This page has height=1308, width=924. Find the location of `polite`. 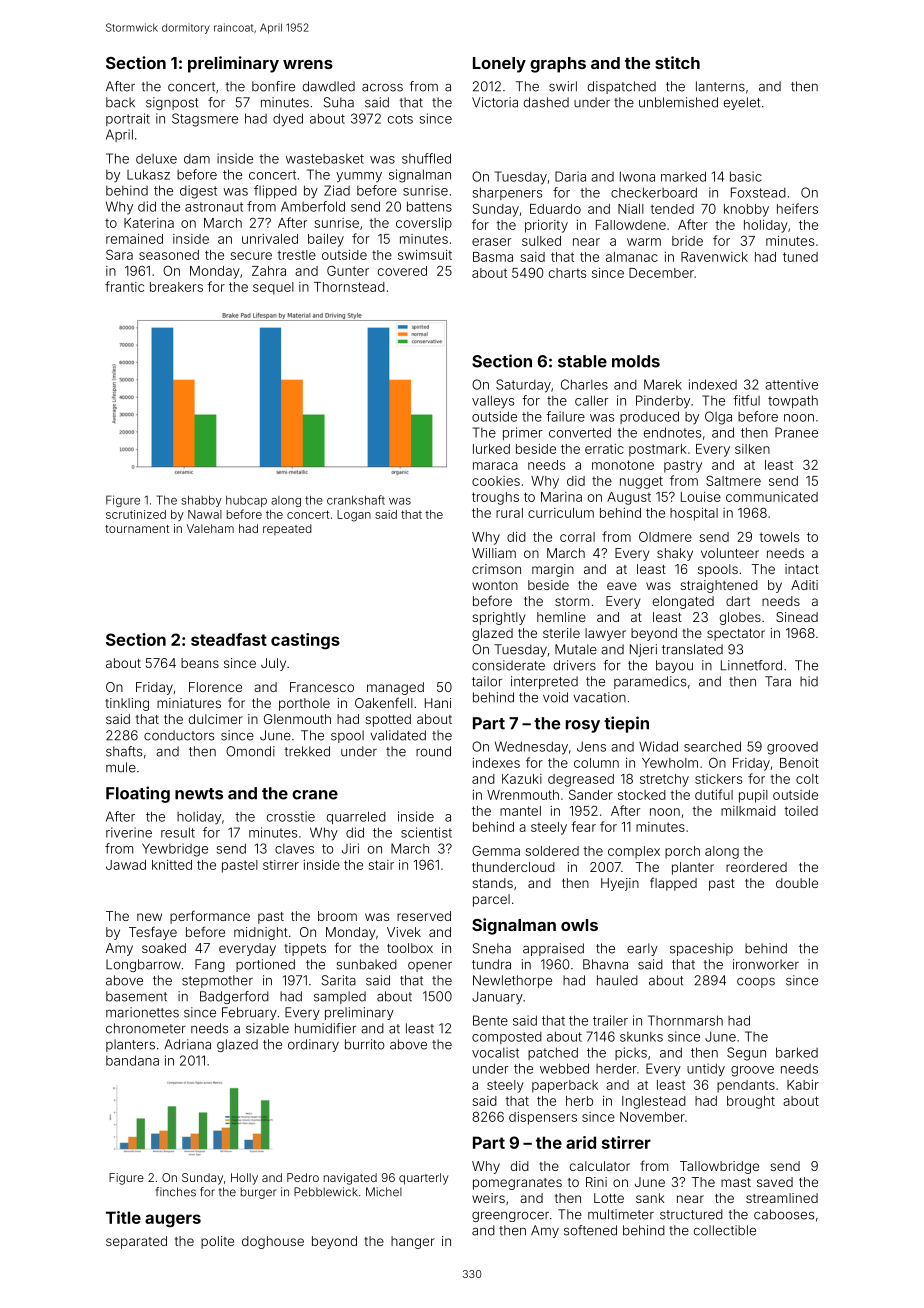

polite is located at coordinates (217, 1242).
